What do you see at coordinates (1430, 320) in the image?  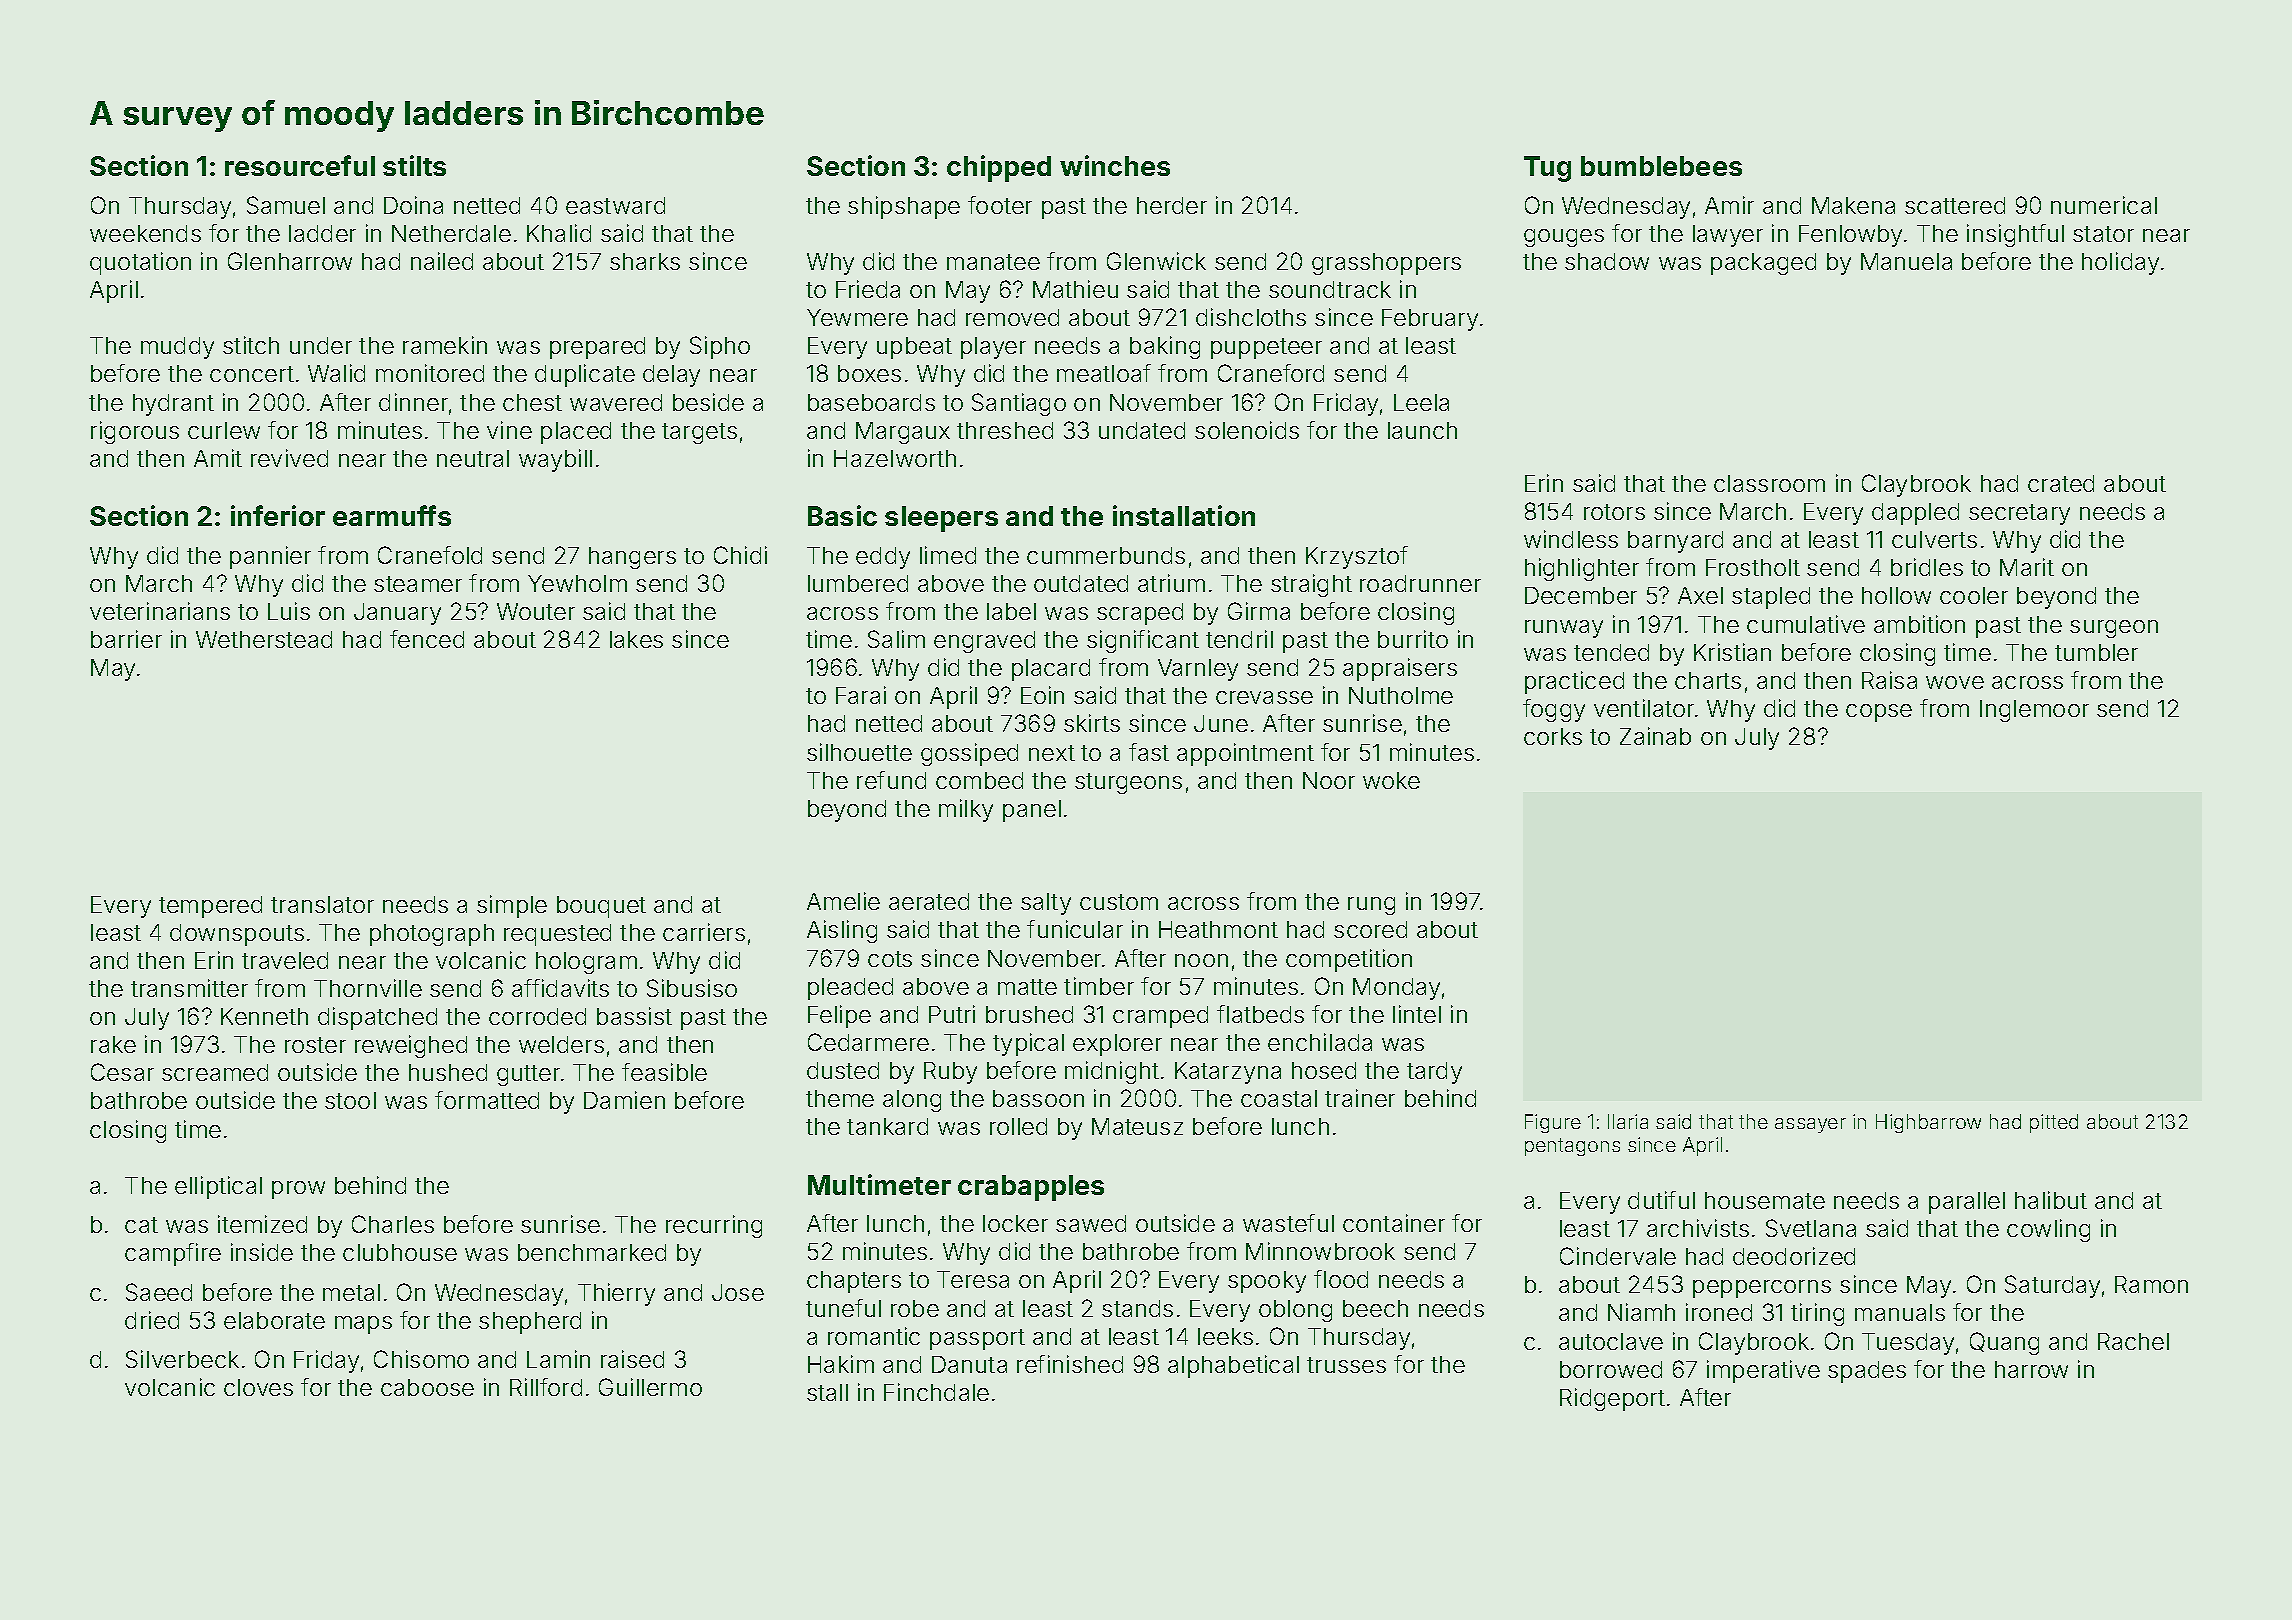 I see `February` at bounding box center [1430, 320].
